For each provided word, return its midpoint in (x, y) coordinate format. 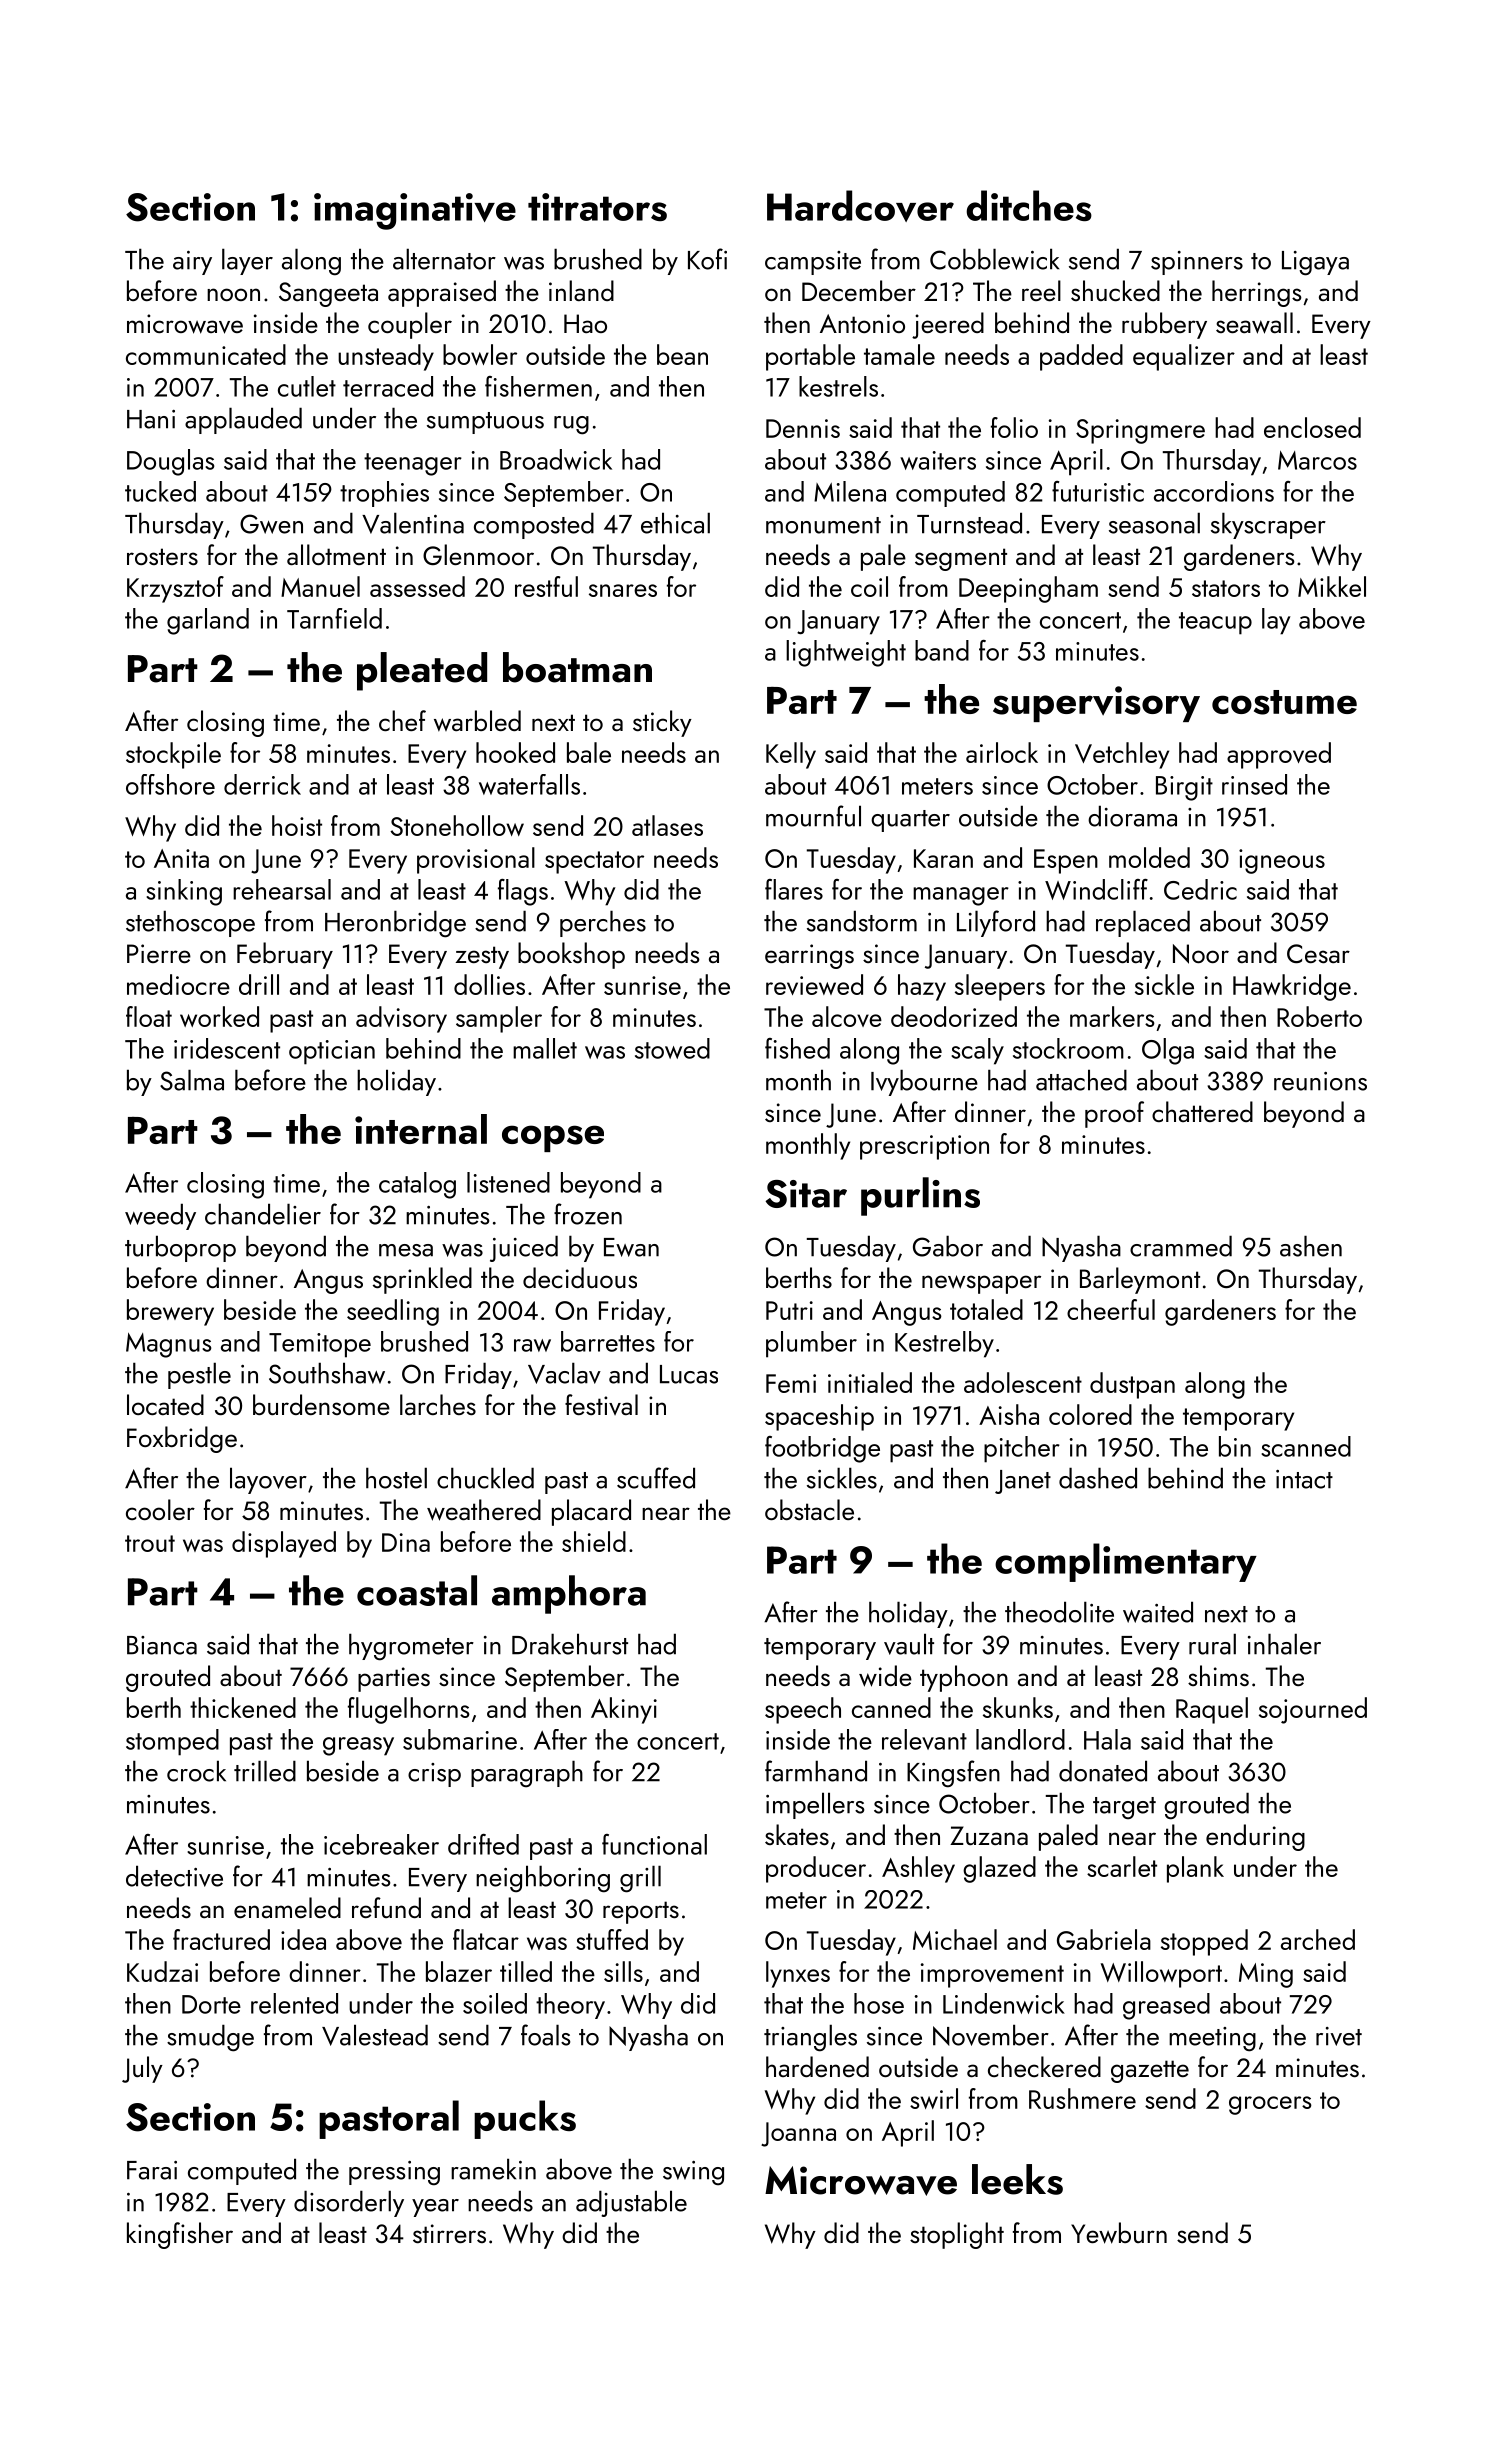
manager (961, 896)
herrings (1257, 293)
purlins (920, 1196)
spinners (1197, 263)
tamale (899, 354)
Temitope (320, 1345)
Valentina (413, 523)
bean (682, 354)
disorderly (349, 2203)
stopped (1204, 1942)
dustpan (1132, 1385)
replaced (1143, 923)
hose (879, 2003)
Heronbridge (395, 924)
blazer (459, 1971)
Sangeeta (328, 294)
